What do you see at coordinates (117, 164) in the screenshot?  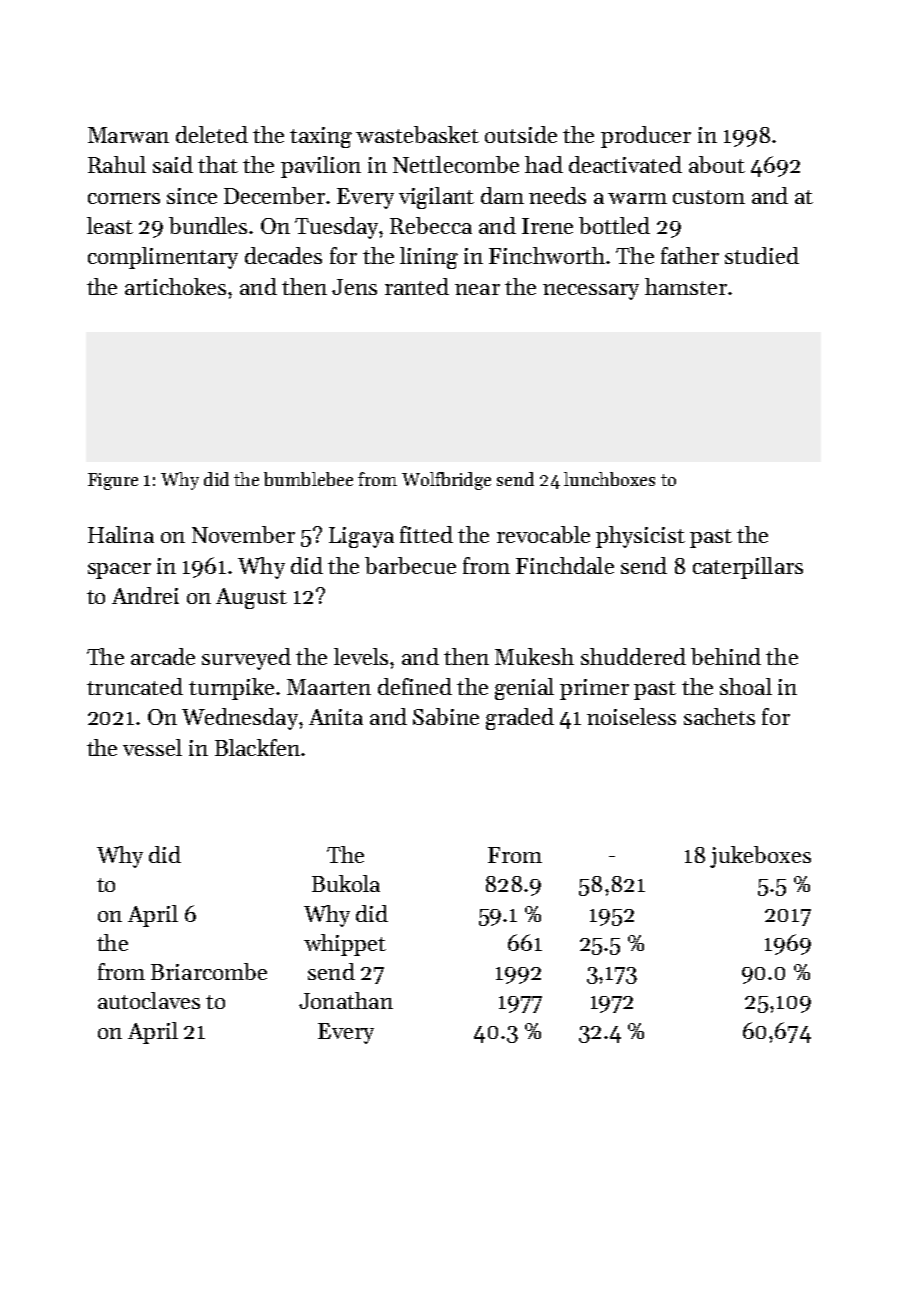 I see `Rahul` at bounding box center [117, 164].
